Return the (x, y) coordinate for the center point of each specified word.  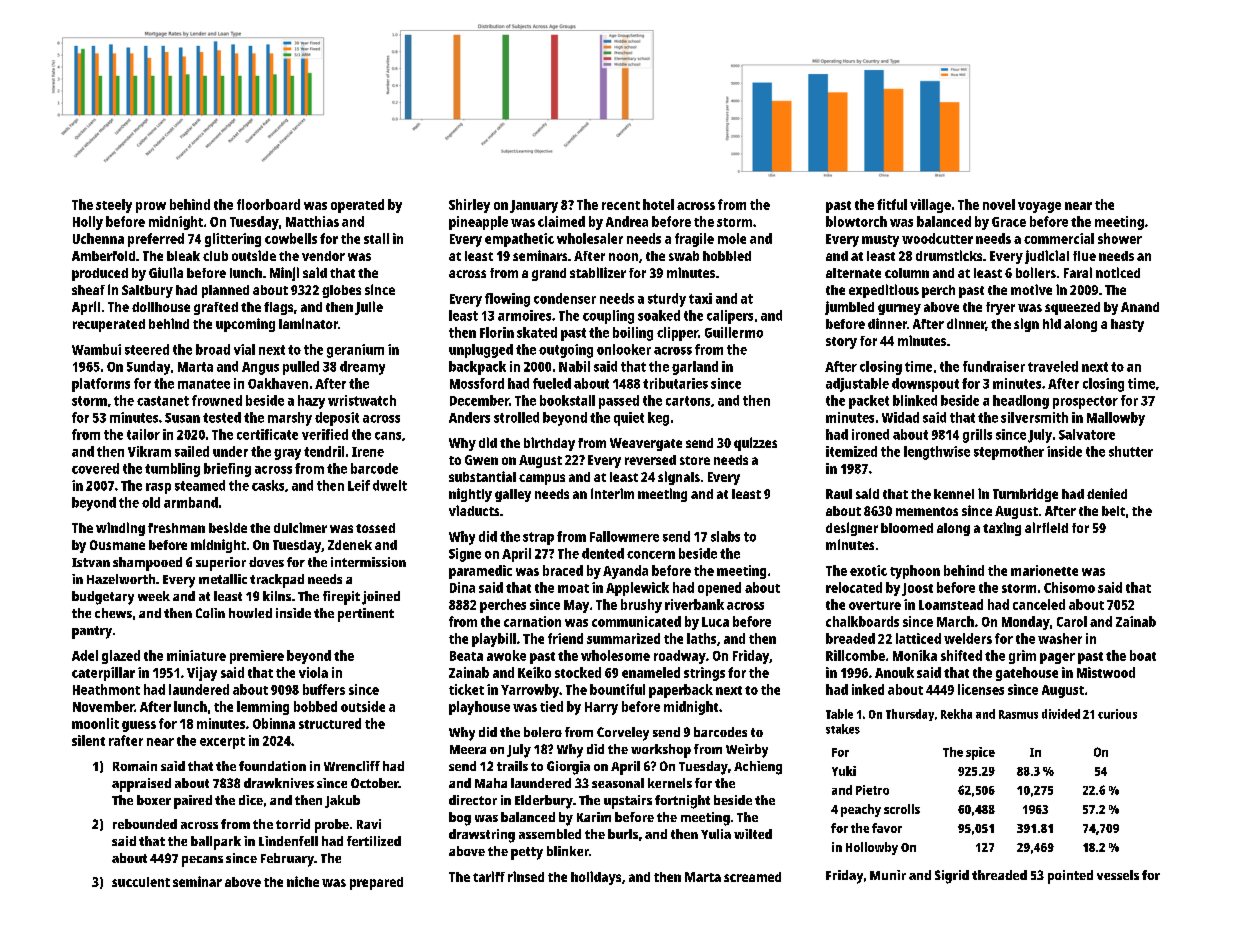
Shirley (469, 206)
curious (1117, 714)
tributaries (675, 383)
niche (303, 881)
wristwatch (362, 400)
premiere (257, 657)
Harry (601, 708)
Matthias (312, 221)
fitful (892, 204)
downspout (925, 385)
